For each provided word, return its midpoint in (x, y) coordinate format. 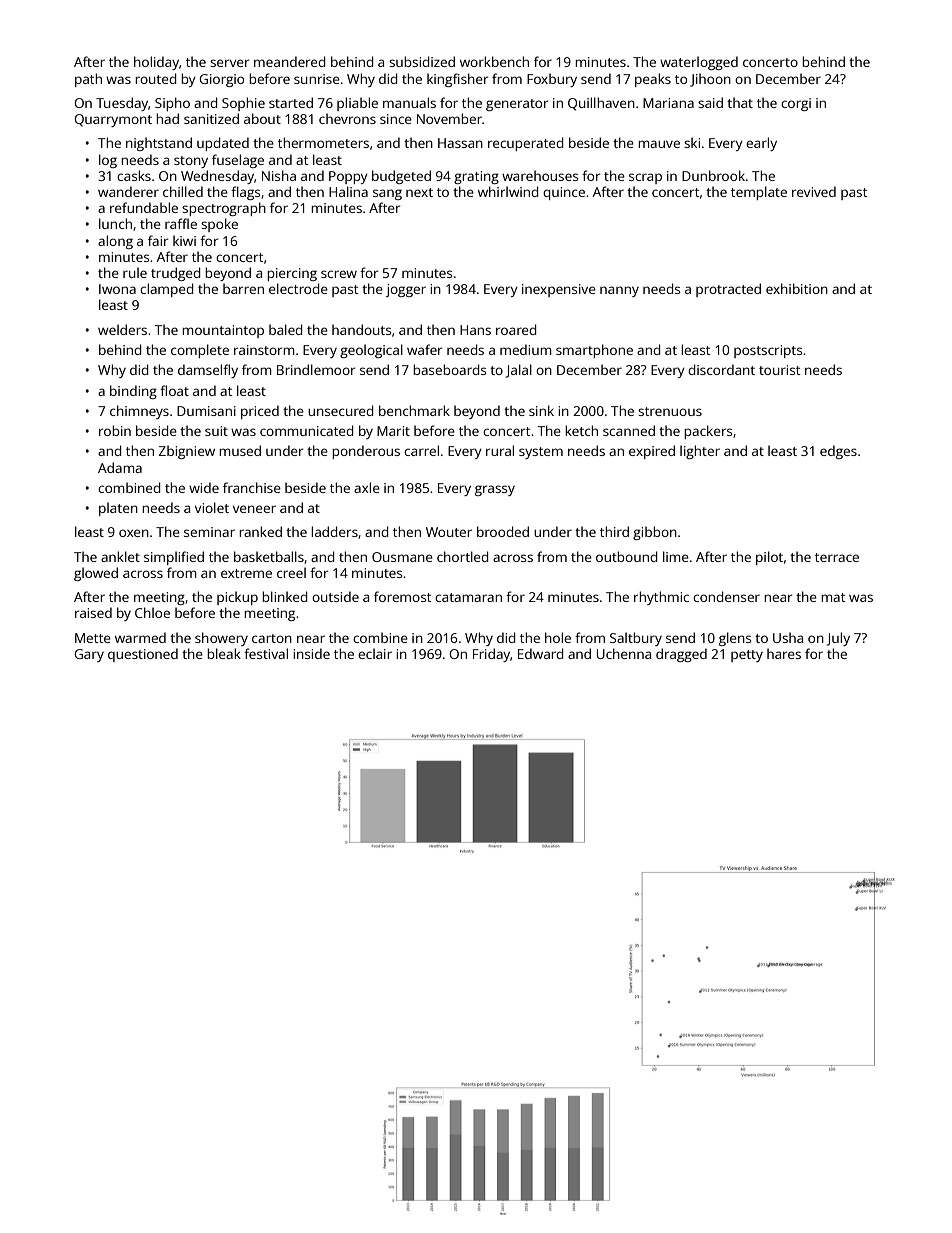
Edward (540, 653)
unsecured (340, 410)
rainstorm (264, 350)
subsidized (422, 61)
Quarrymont (113, 120)
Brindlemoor (316, 369)
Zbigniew (187, 452)
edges (838, 452)
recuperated (525, 144)
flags (245, 193)
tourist (779, 370)
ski (692, 142)
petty (747, 656)
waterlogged (699, 63)
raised (93, 612)
